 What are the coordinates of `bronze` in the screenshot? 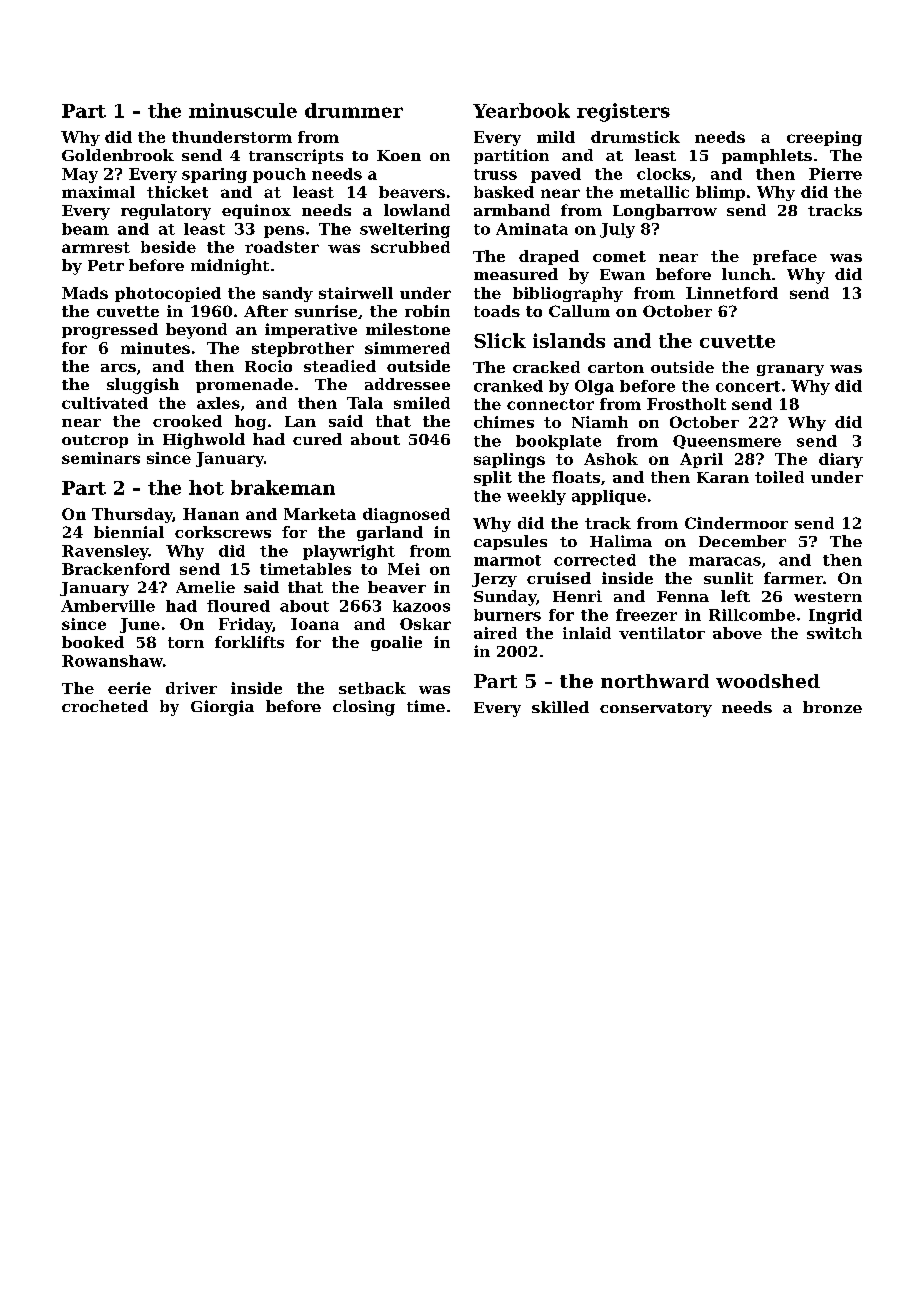 It's located at (832, 707).
